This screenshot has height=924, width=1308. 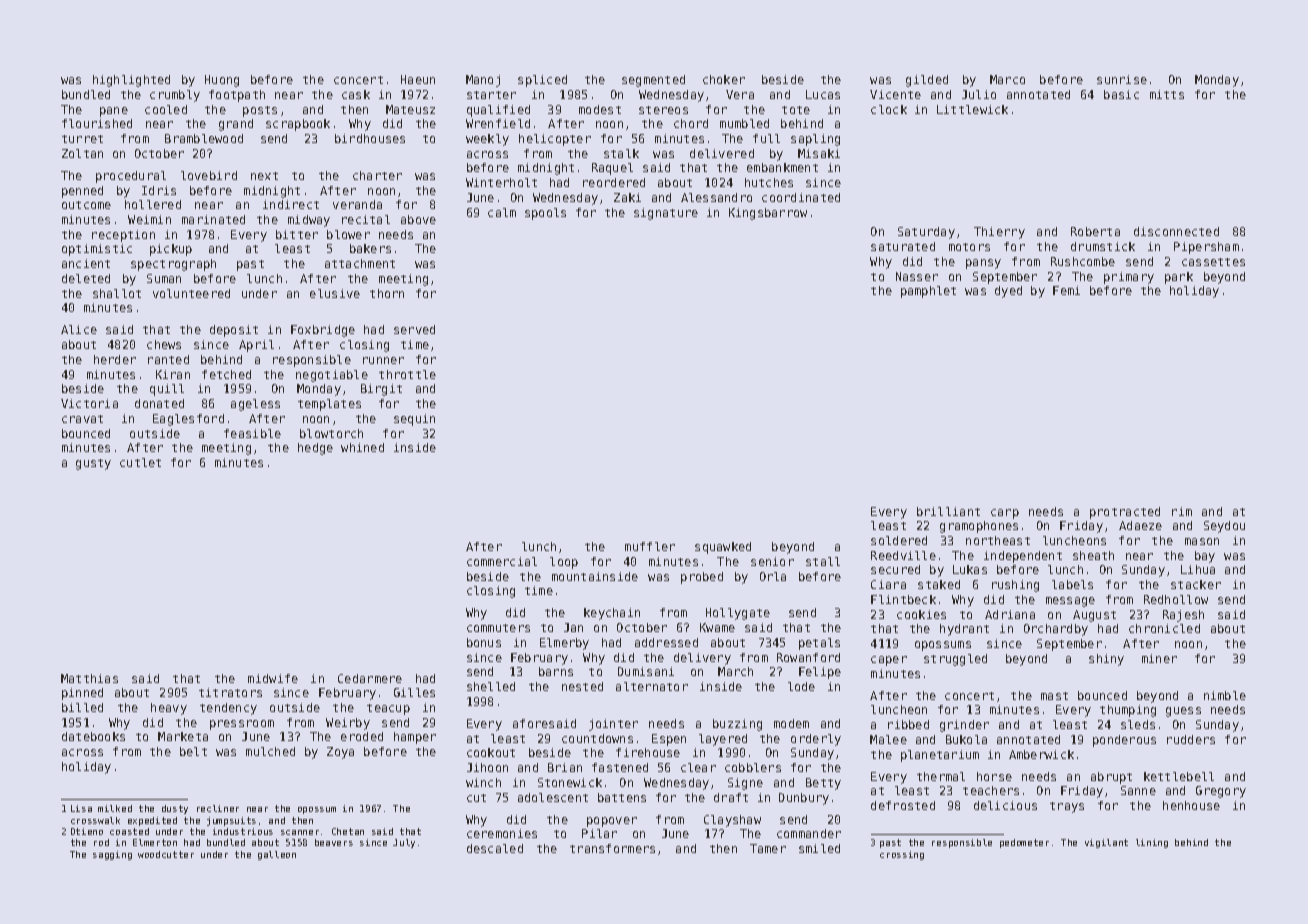 I want to click on served, so click(x=414, y=329).
